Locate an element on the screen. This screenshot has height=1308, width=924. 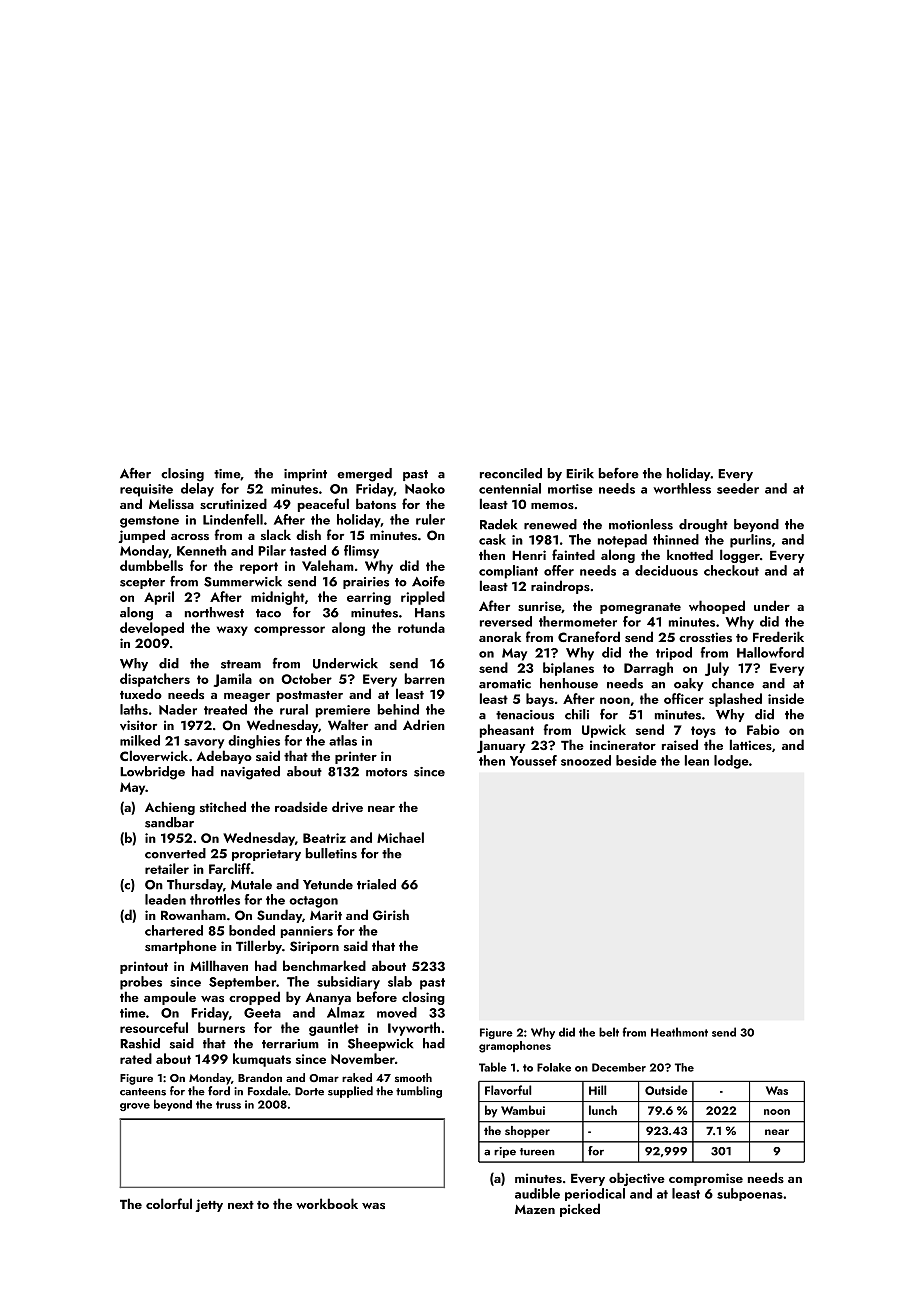
imprint is located at coordinates (305, 475).
